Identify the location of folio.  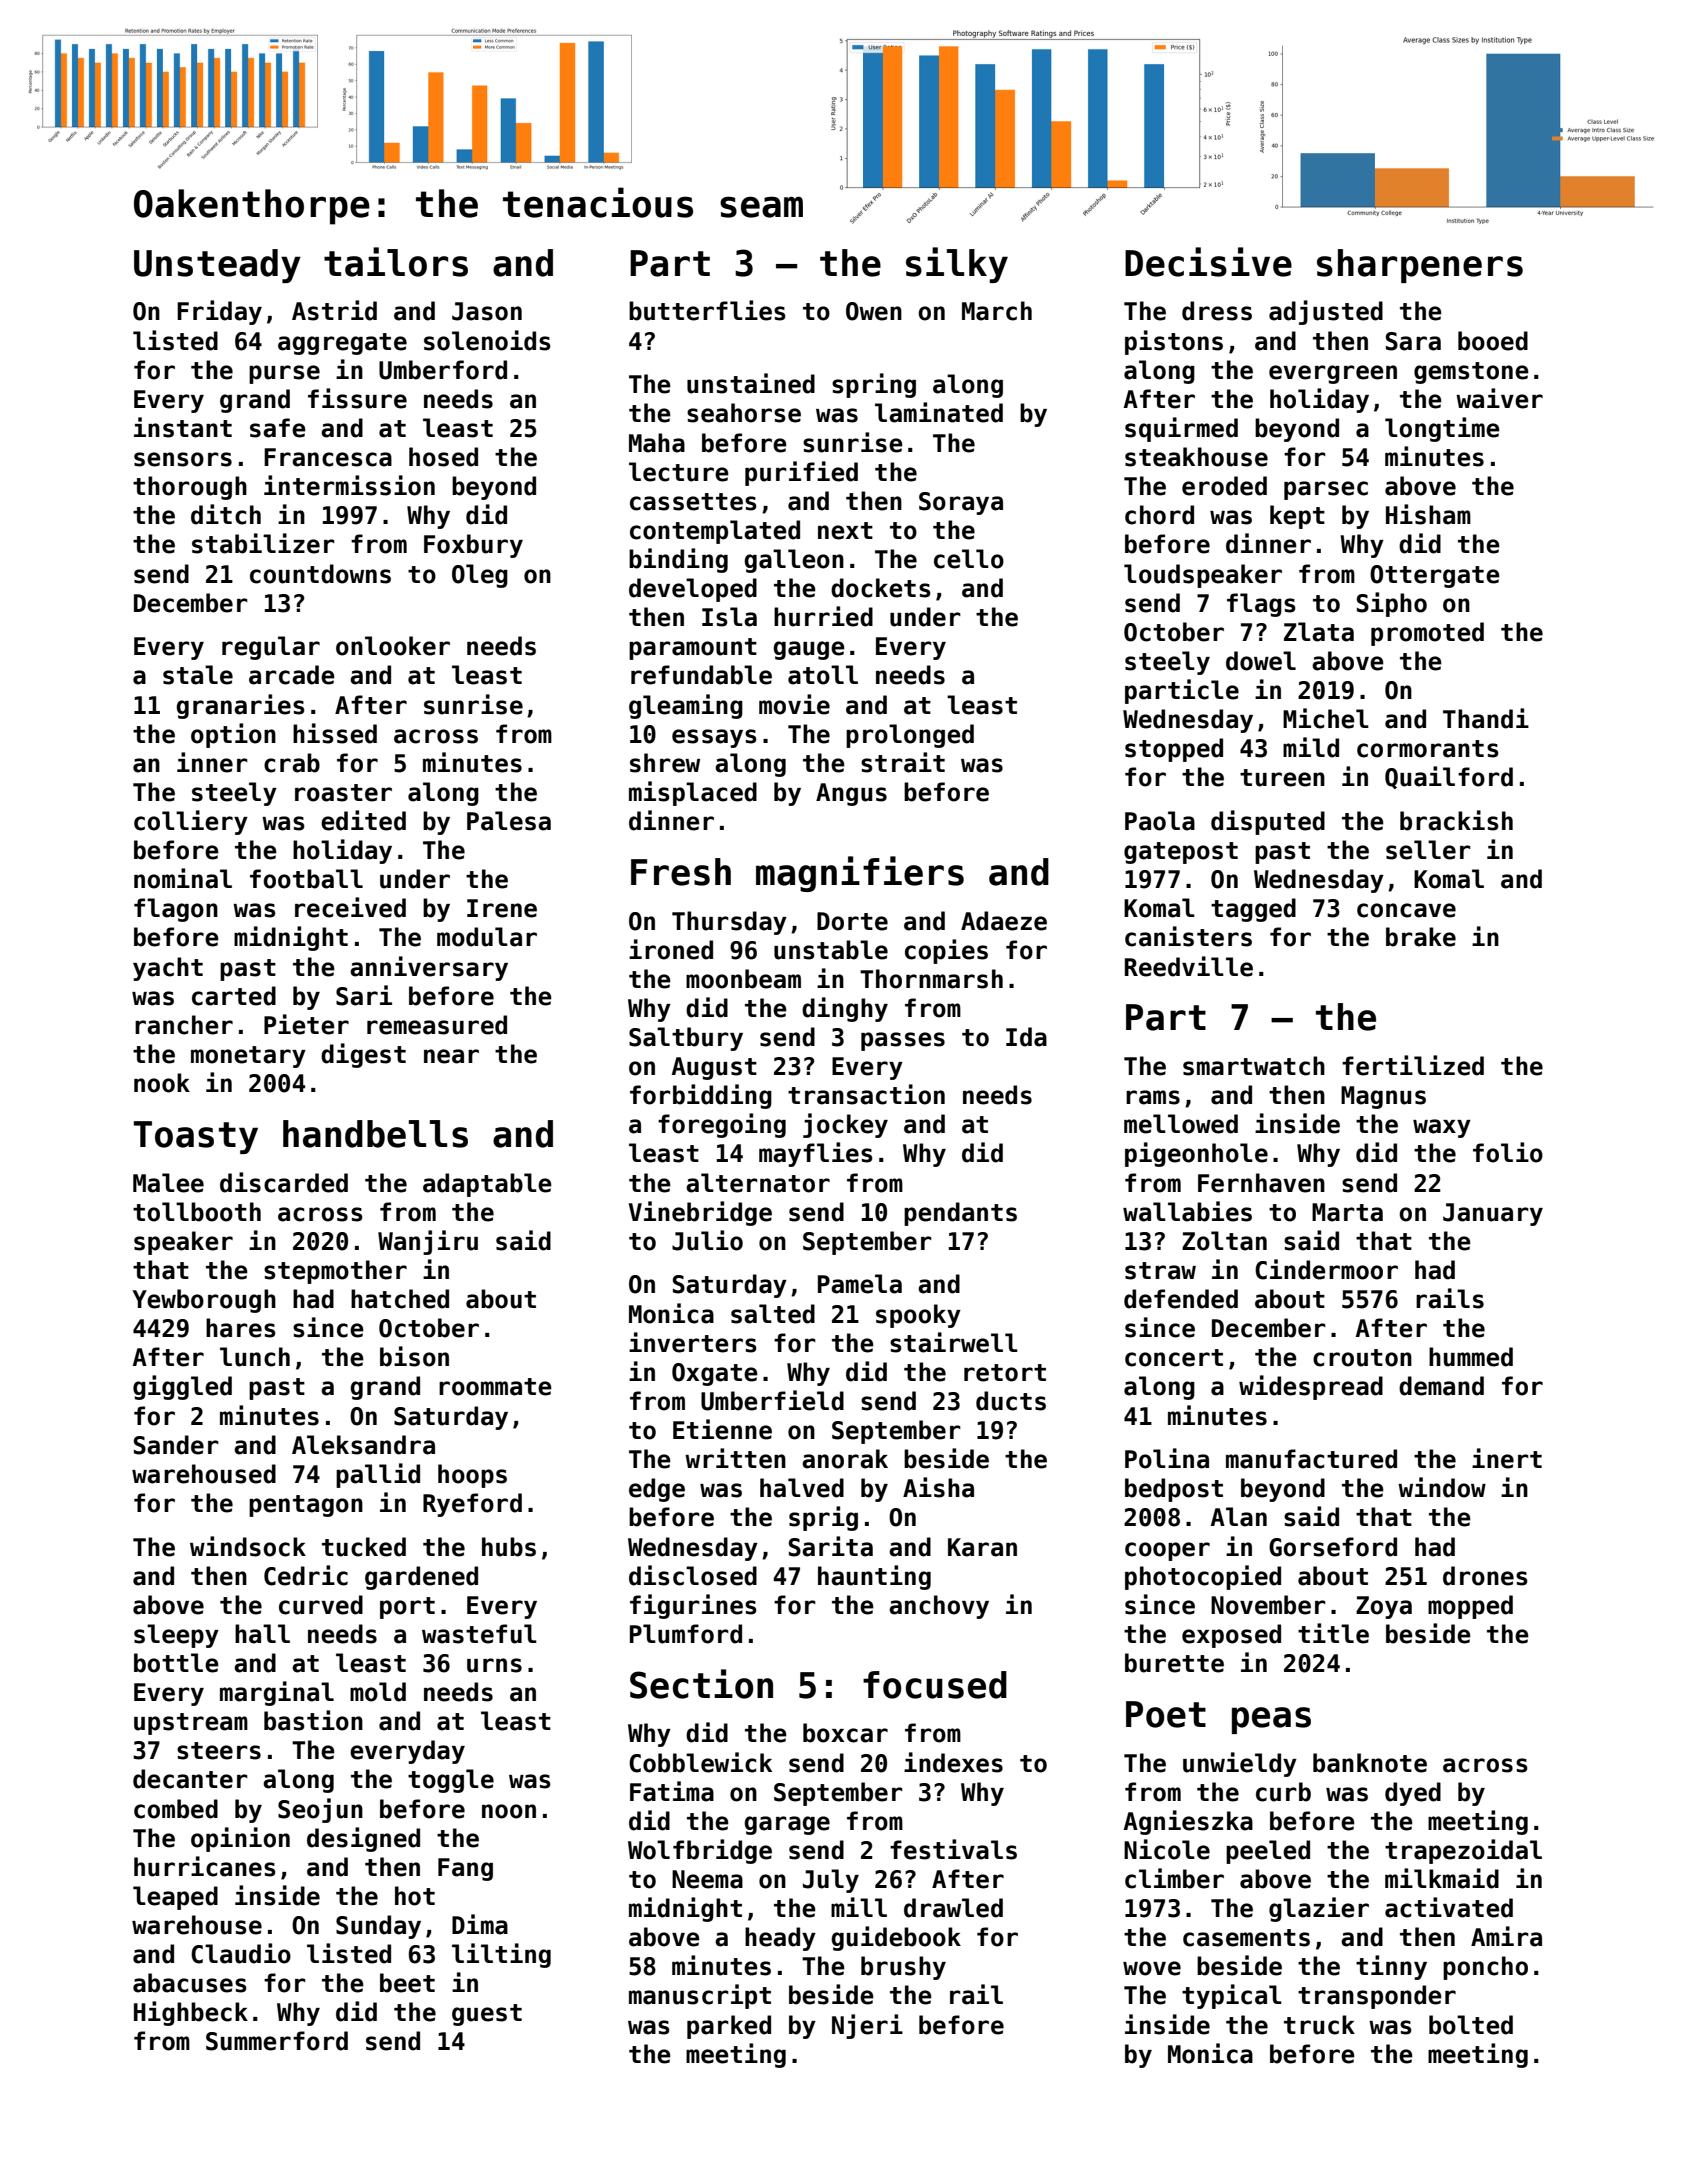
(1508, 1152).
